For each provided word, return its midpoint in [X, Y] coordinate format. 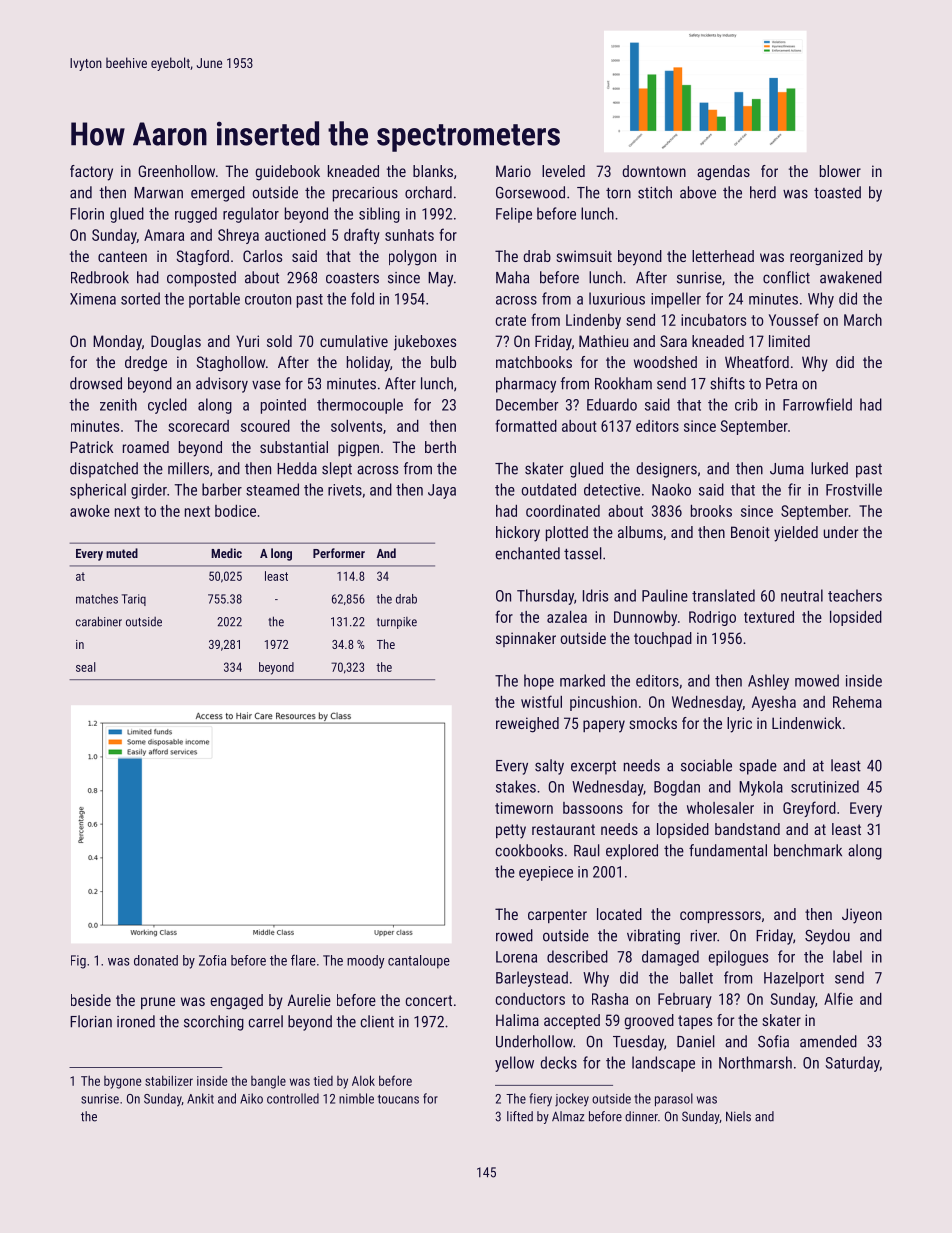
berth [440, 447]
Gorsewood [530, 192]
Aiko [251, 1098]
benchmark [808, 850]
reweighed [527, 725]
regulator [251, 215]
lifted [520, 1116]
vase [266, 385]
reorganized [826, 258]
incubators [713, 320]
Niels [738, 1116]
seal [86, 667]
